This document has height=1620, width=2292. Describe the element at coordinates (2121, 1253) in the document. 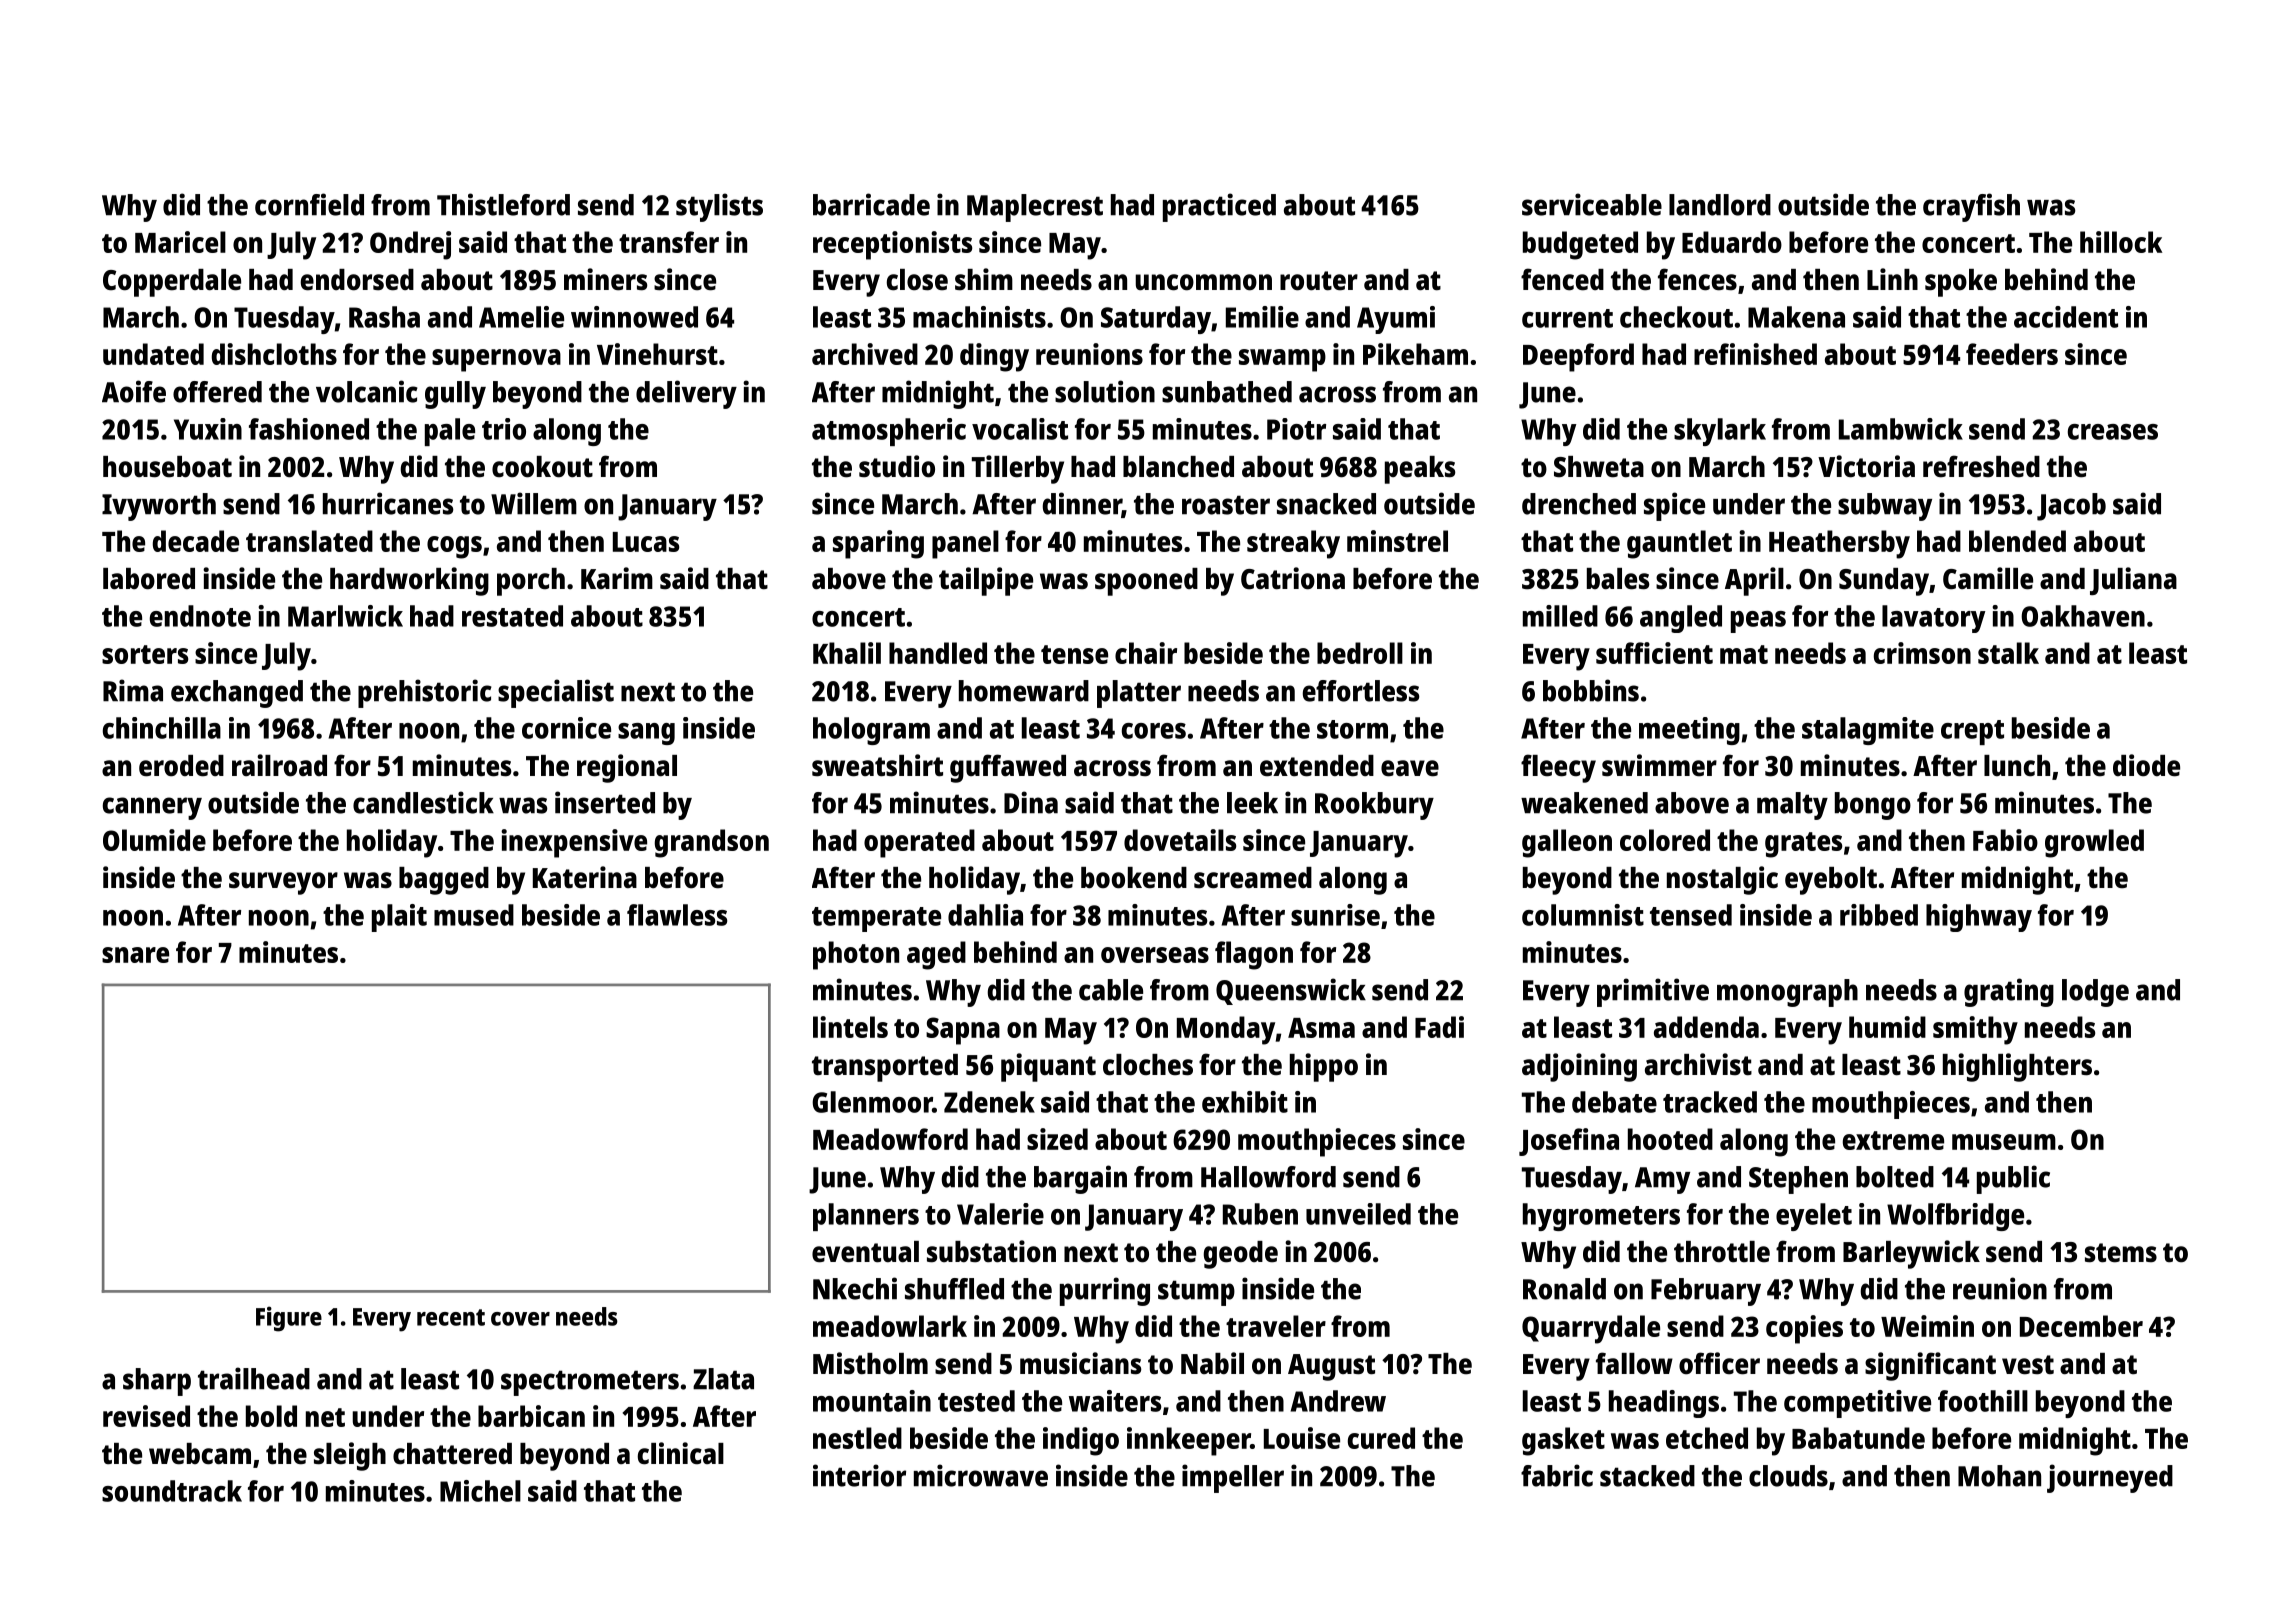

I see `stems` at that location.
